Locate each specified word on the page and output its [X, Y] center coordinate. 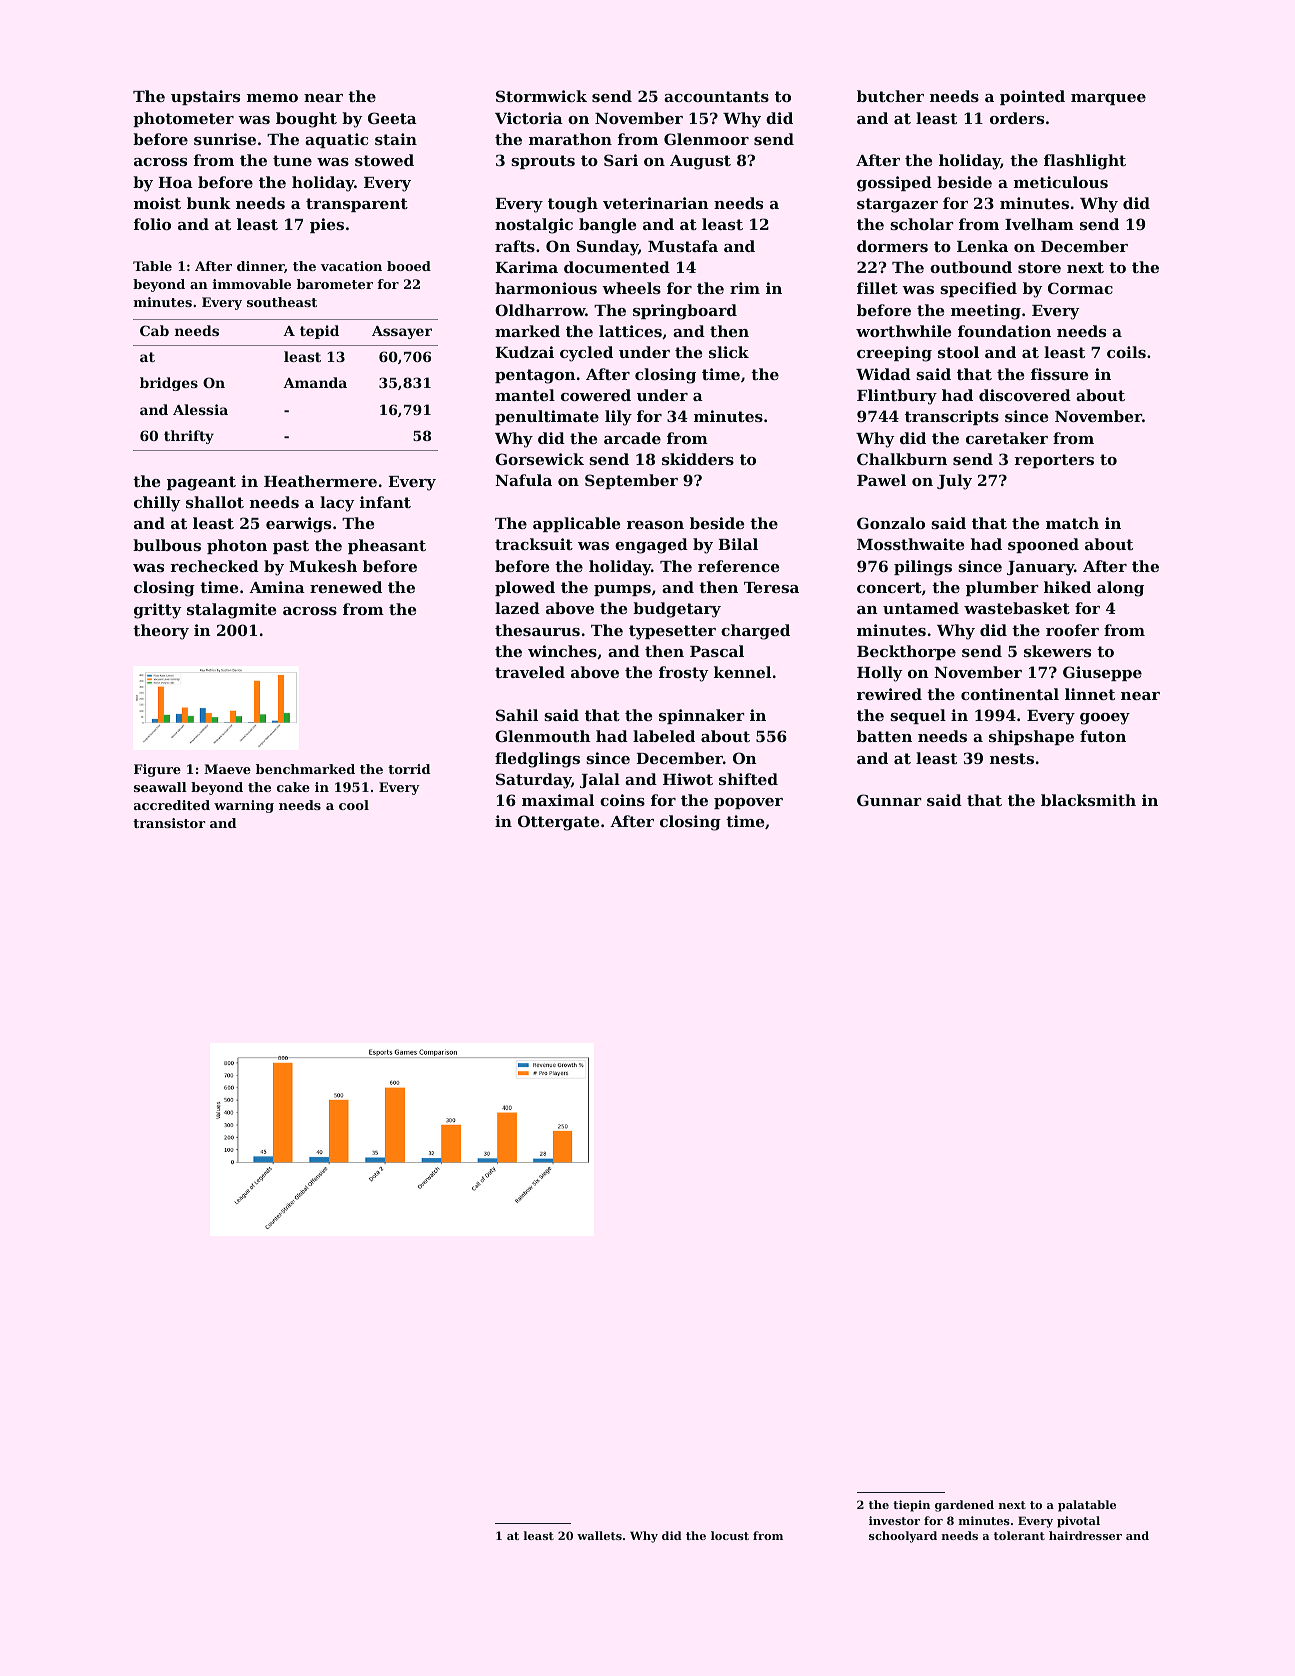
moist [157, 203]
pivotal [1078, 1522]
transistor [169, 823]
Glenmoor [706, 139]
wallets [599, 1535]
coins [622, 800]
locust [730, 1535]
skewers [1057, 651]
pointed [1032, 97]
